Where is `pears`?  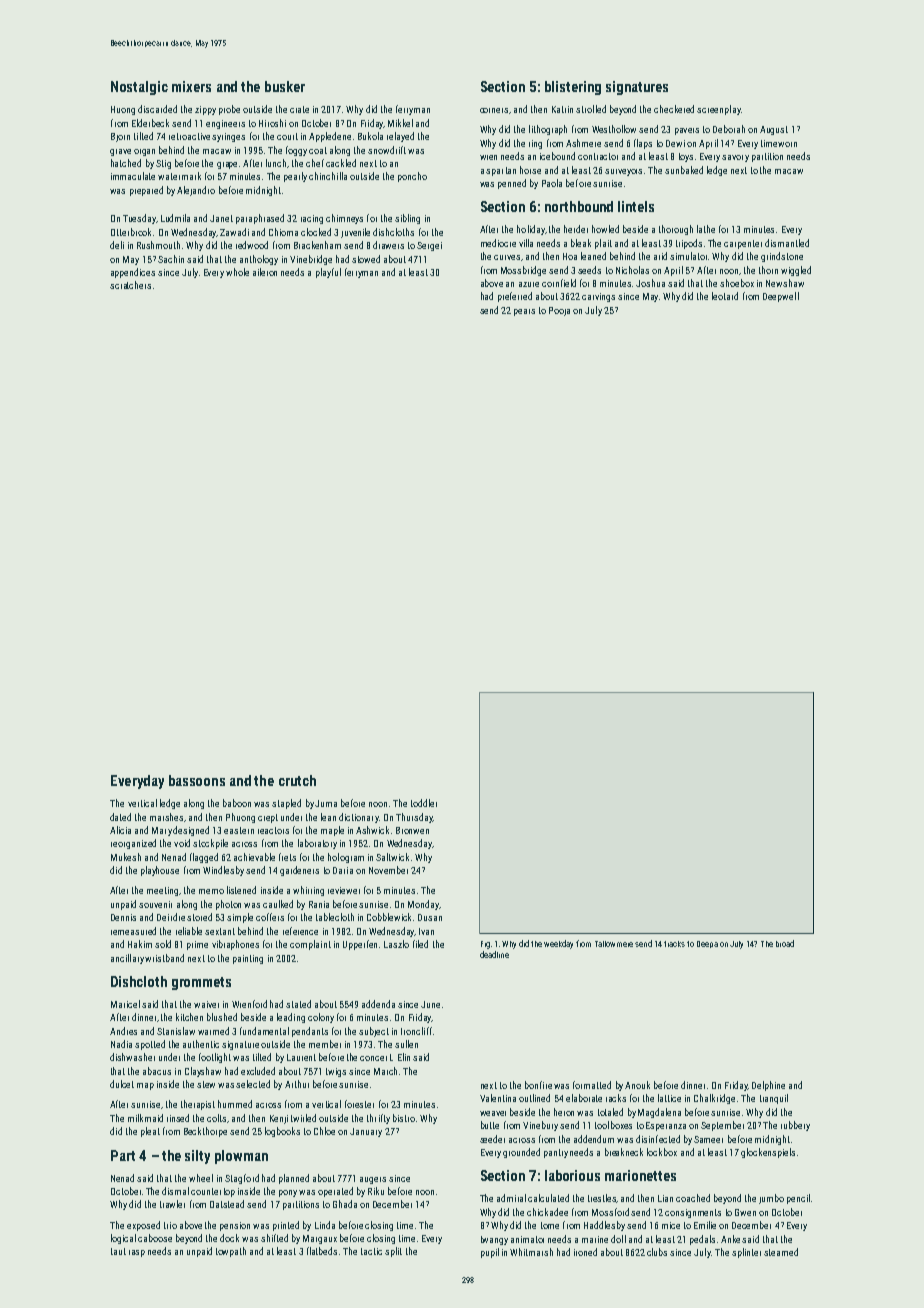
pears is located at coordinates (524, 312).
